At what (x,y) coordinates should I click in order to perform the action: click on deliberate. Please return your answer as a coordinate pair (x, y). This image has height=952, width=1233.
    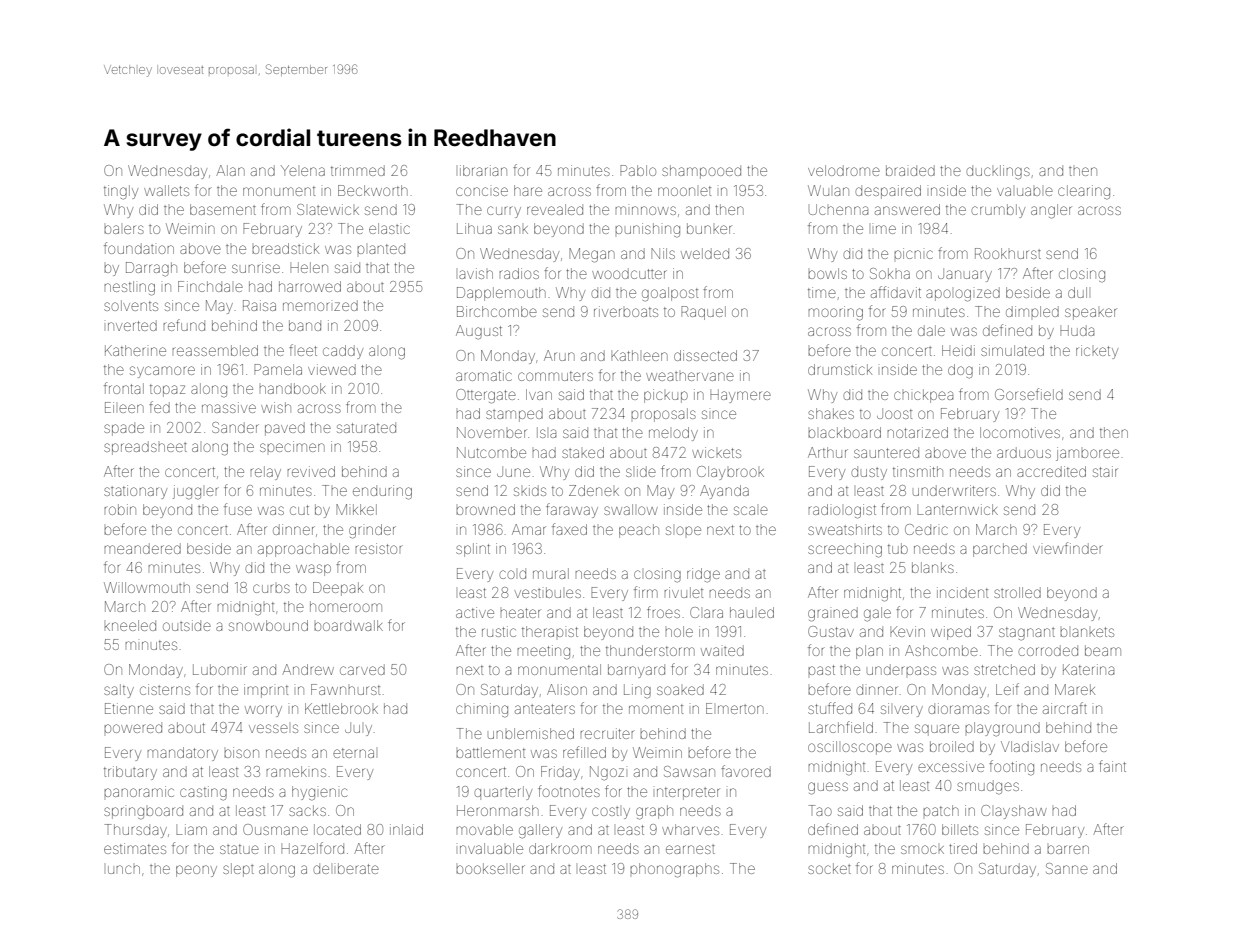
    Looking at the image, I should click on (346, 868).
